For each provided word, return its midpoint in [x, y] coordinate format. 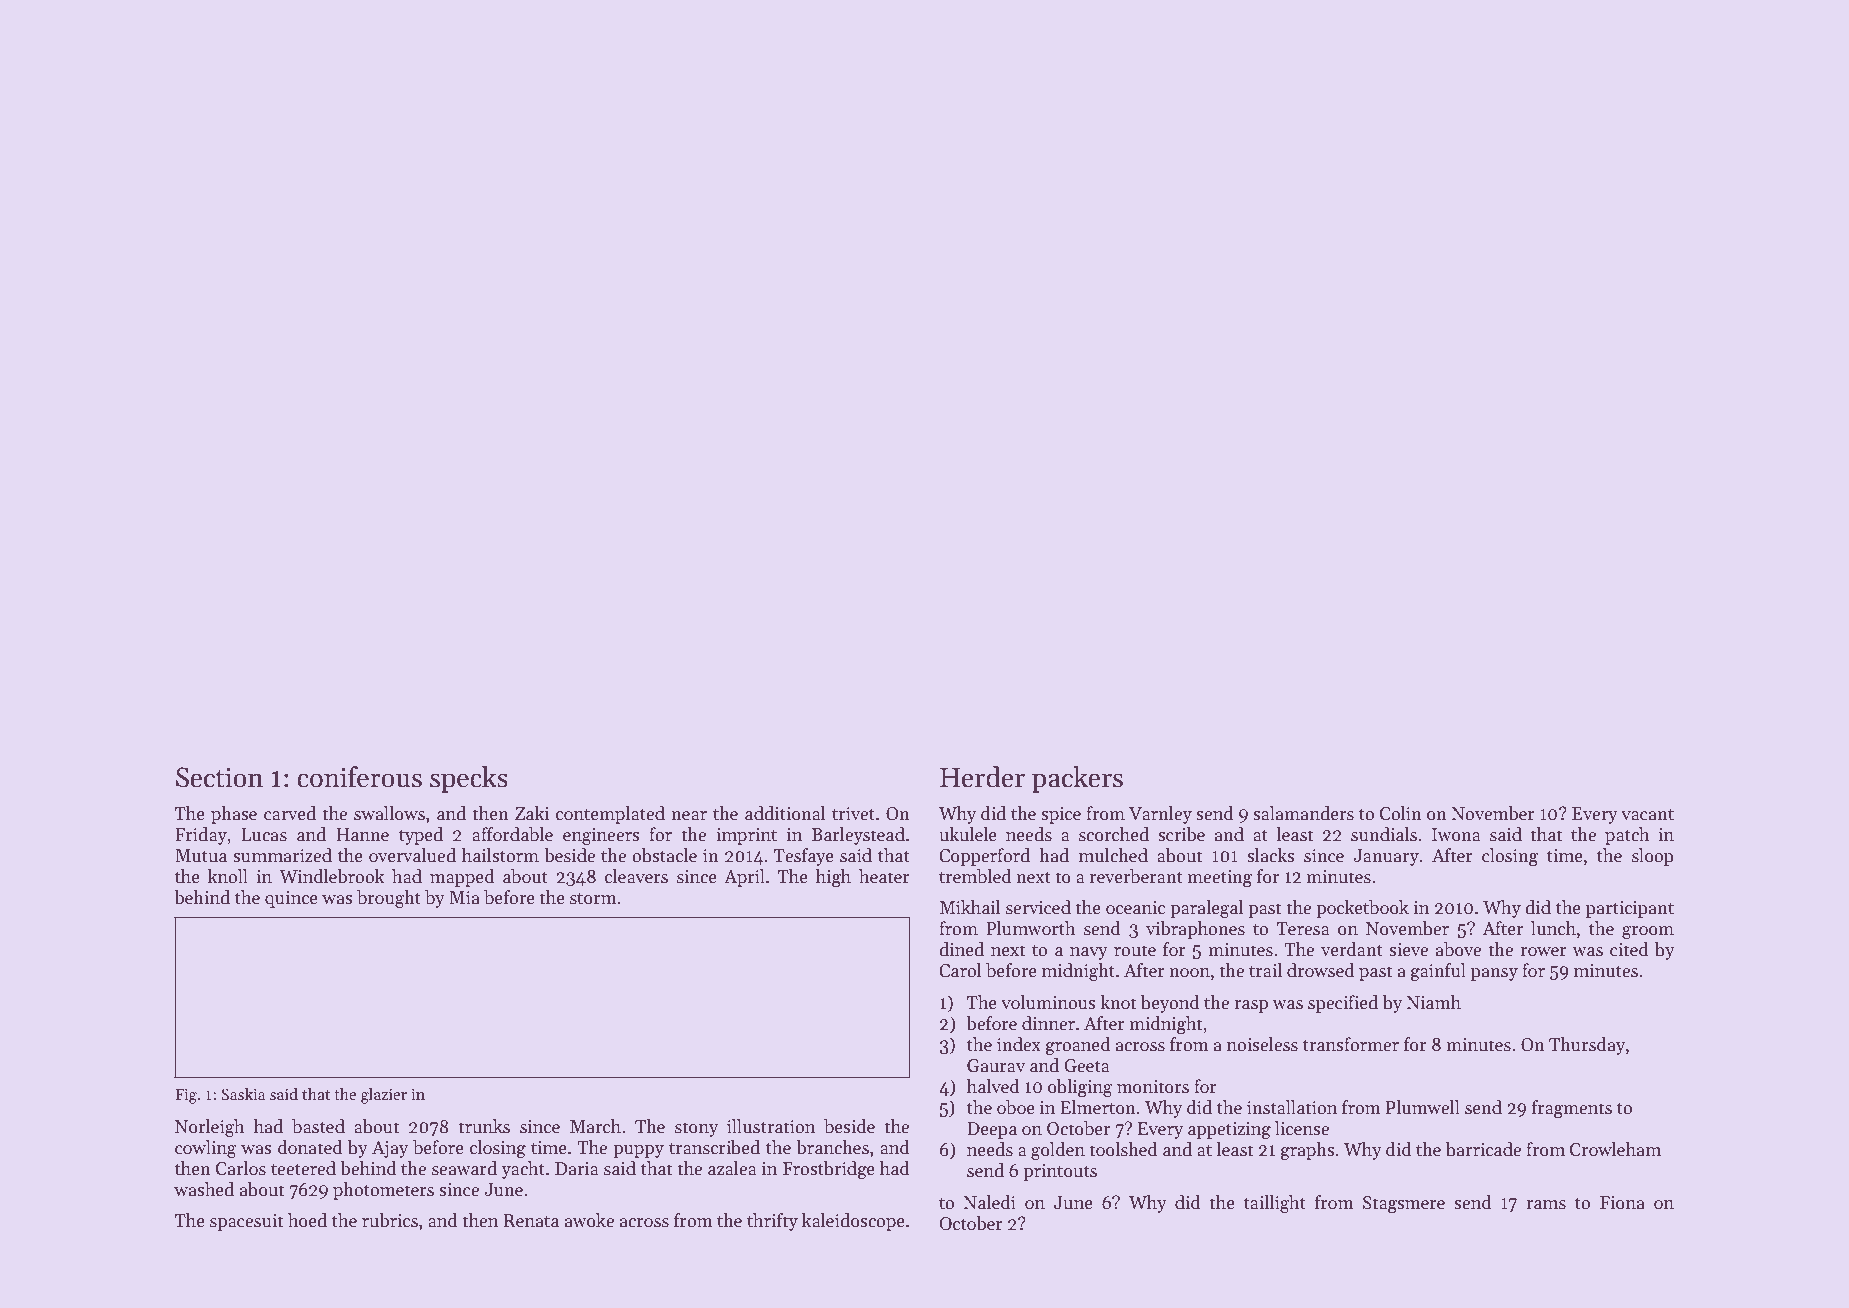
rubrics [390, 1220]
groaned [1078, 1046]
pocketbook [1362, 909]
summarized [282, 855]
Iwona [1456, 835]
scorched [1114, 834]
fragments [1572, 1109]
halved [993, 1086]
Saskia [243, 1094]
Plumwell [1423, 1107]
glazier [384, 1095]
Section [219, 777]
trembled [975, 876]
